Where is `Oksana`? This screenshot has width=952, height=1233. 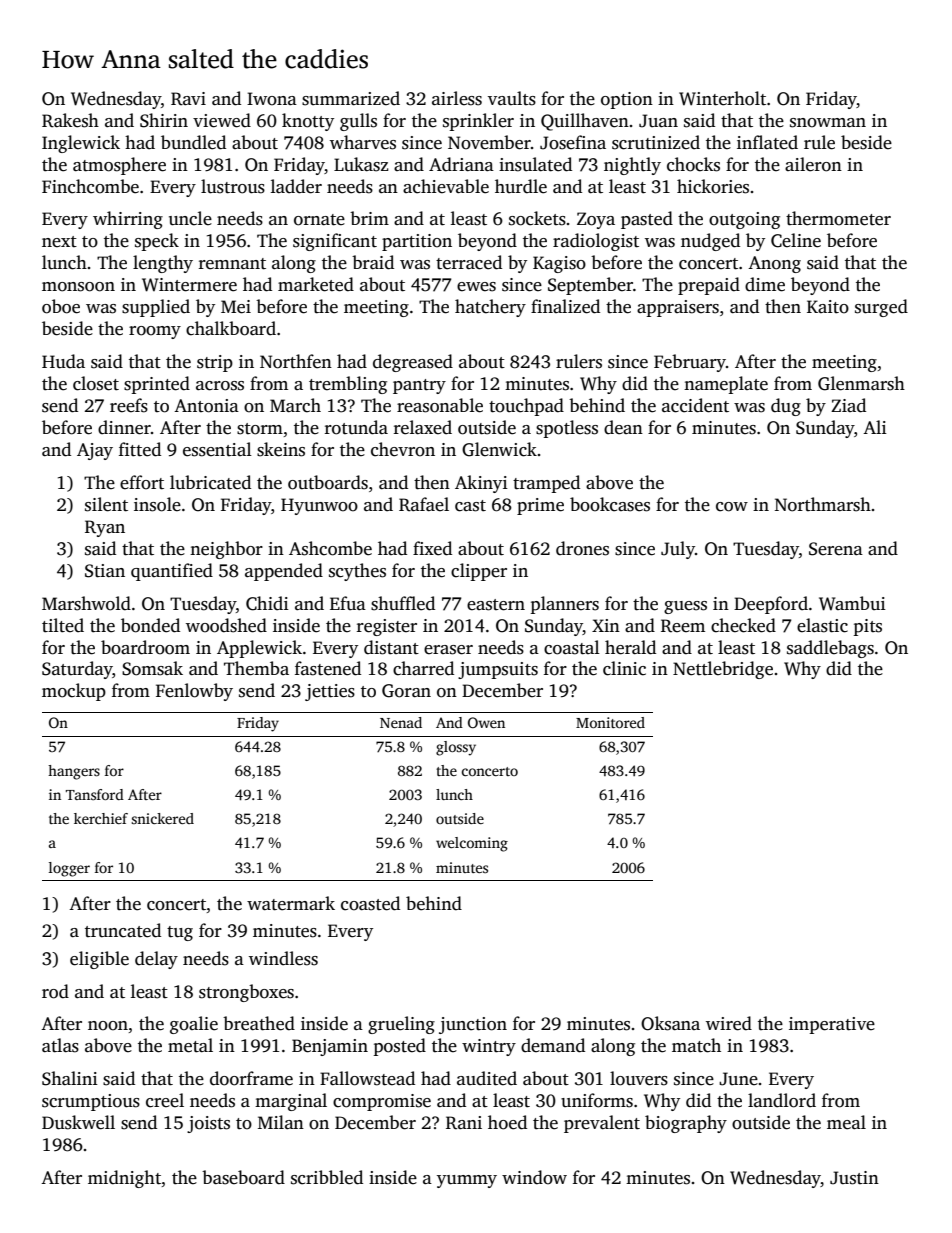 Oksana is located at coordinates (670, 1023).
